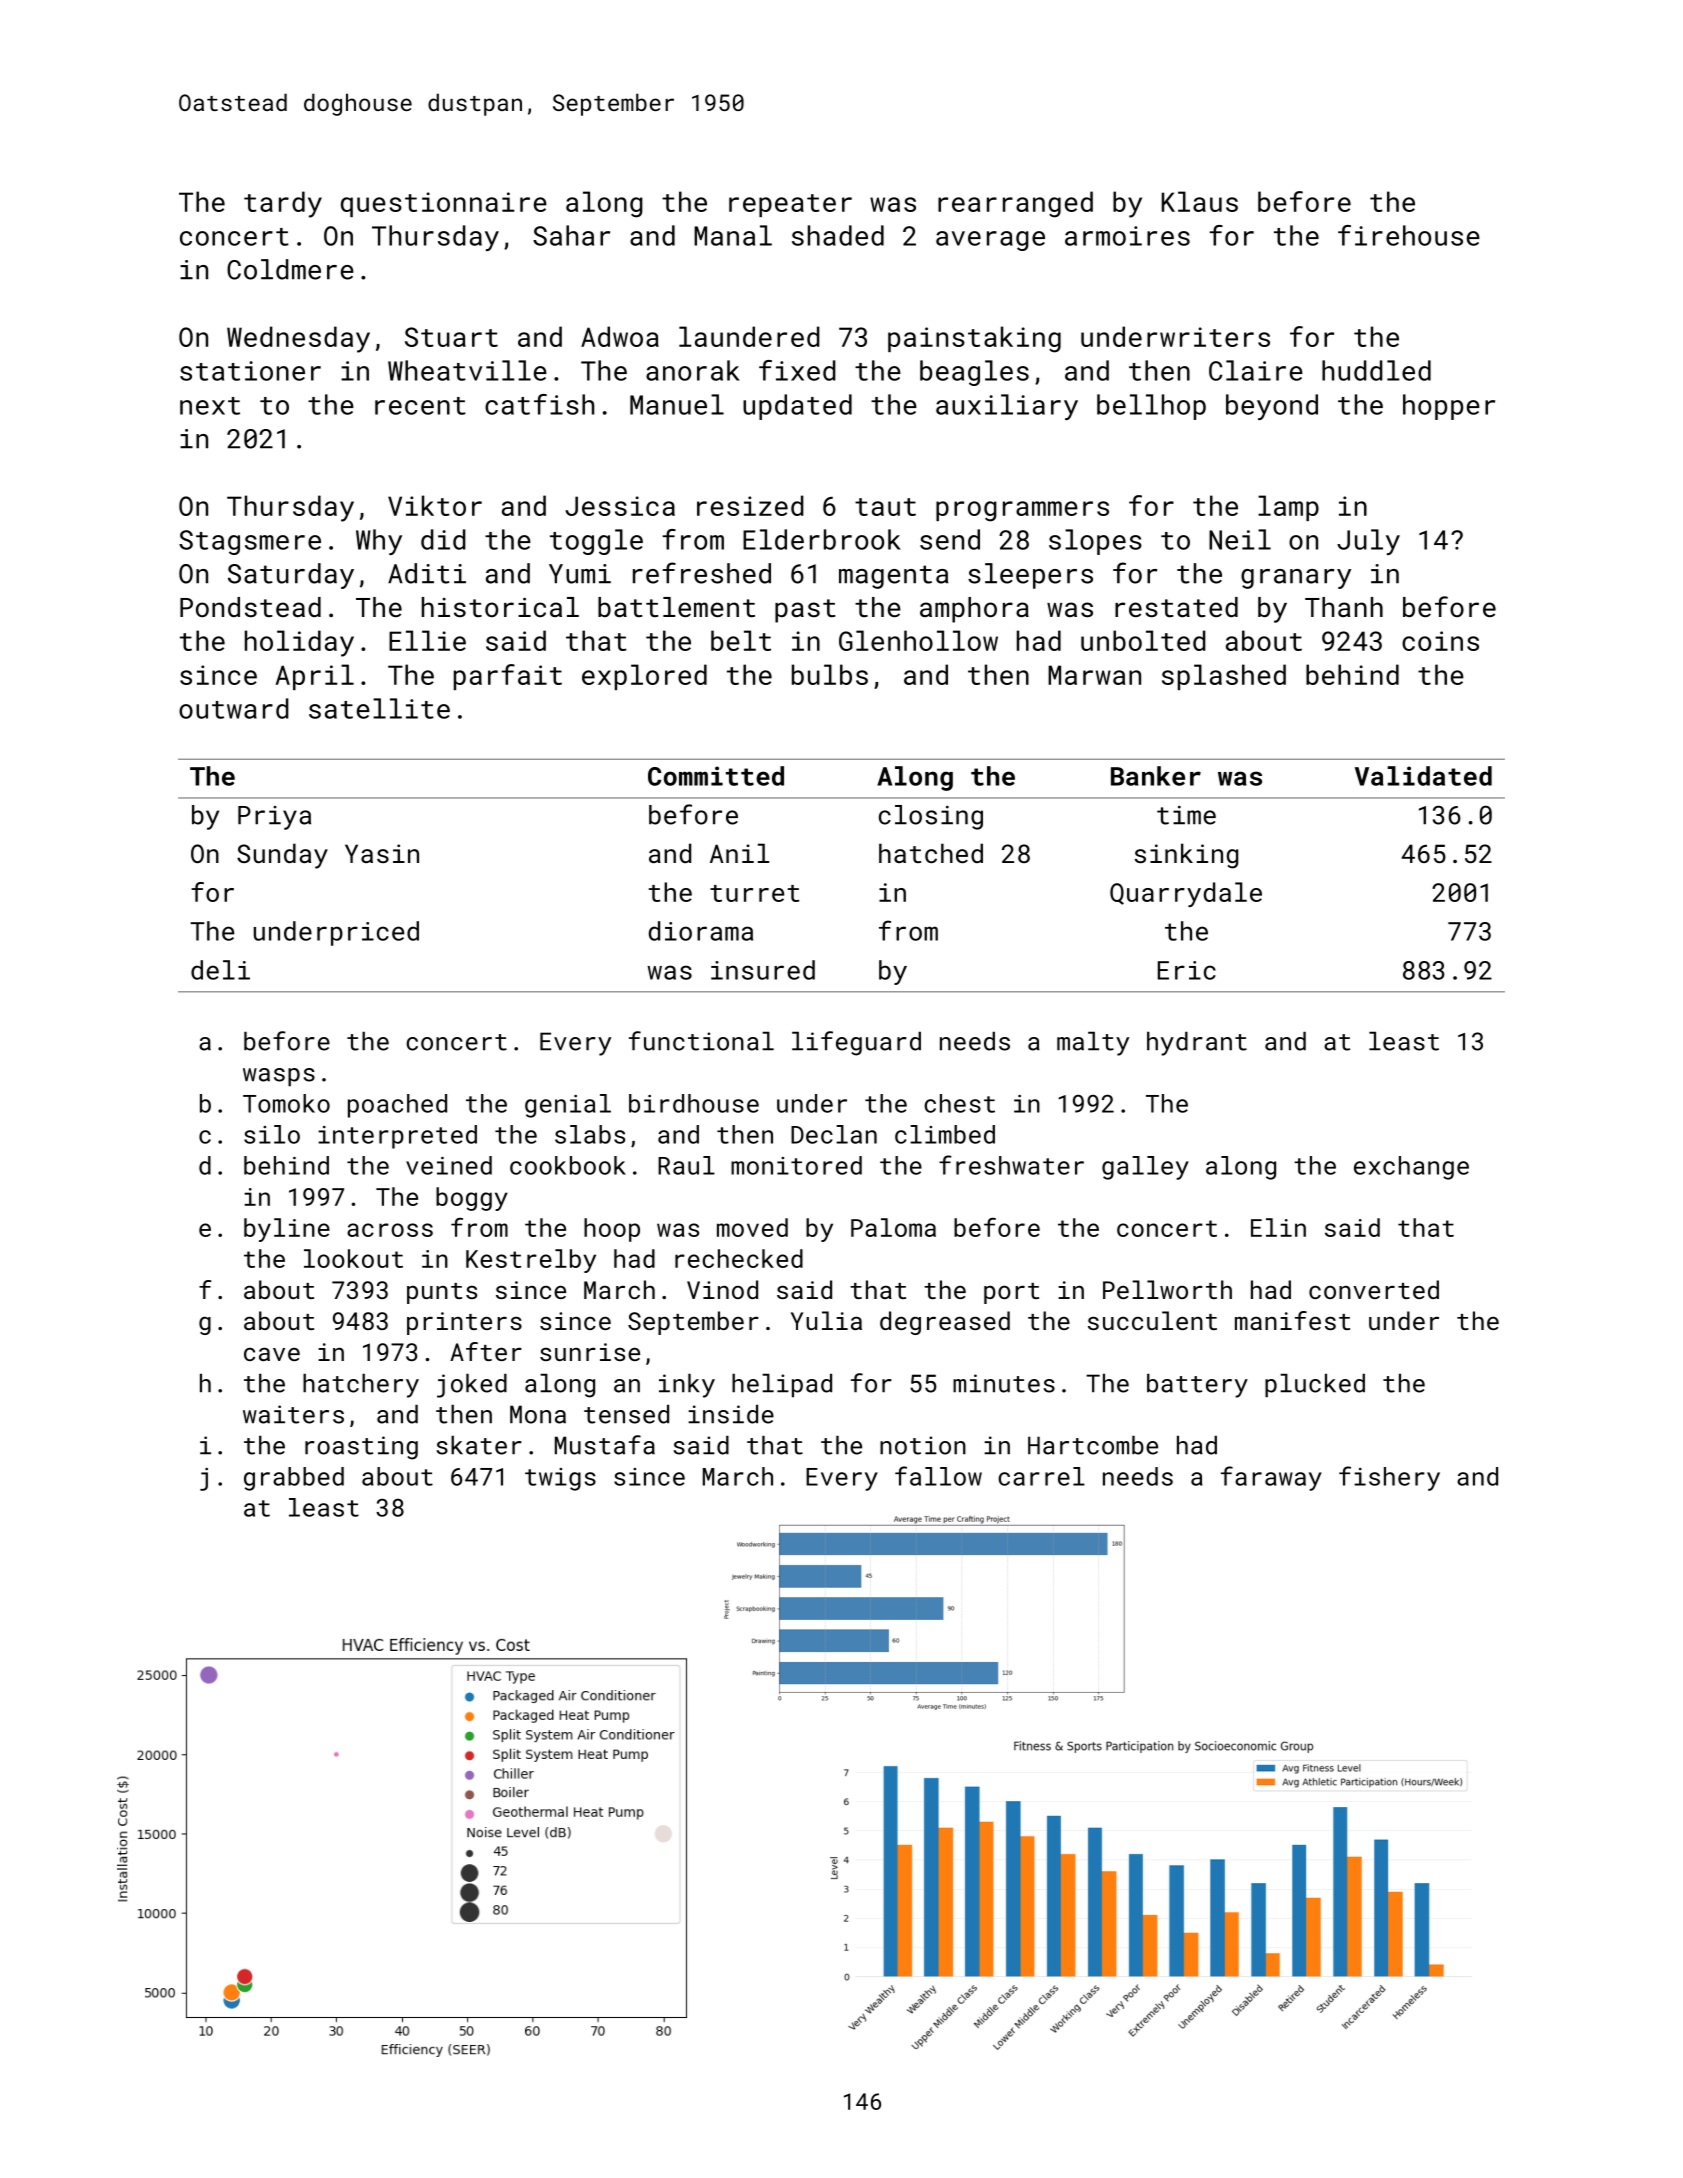  I want to click on questionnaire, so click(444, 204).
